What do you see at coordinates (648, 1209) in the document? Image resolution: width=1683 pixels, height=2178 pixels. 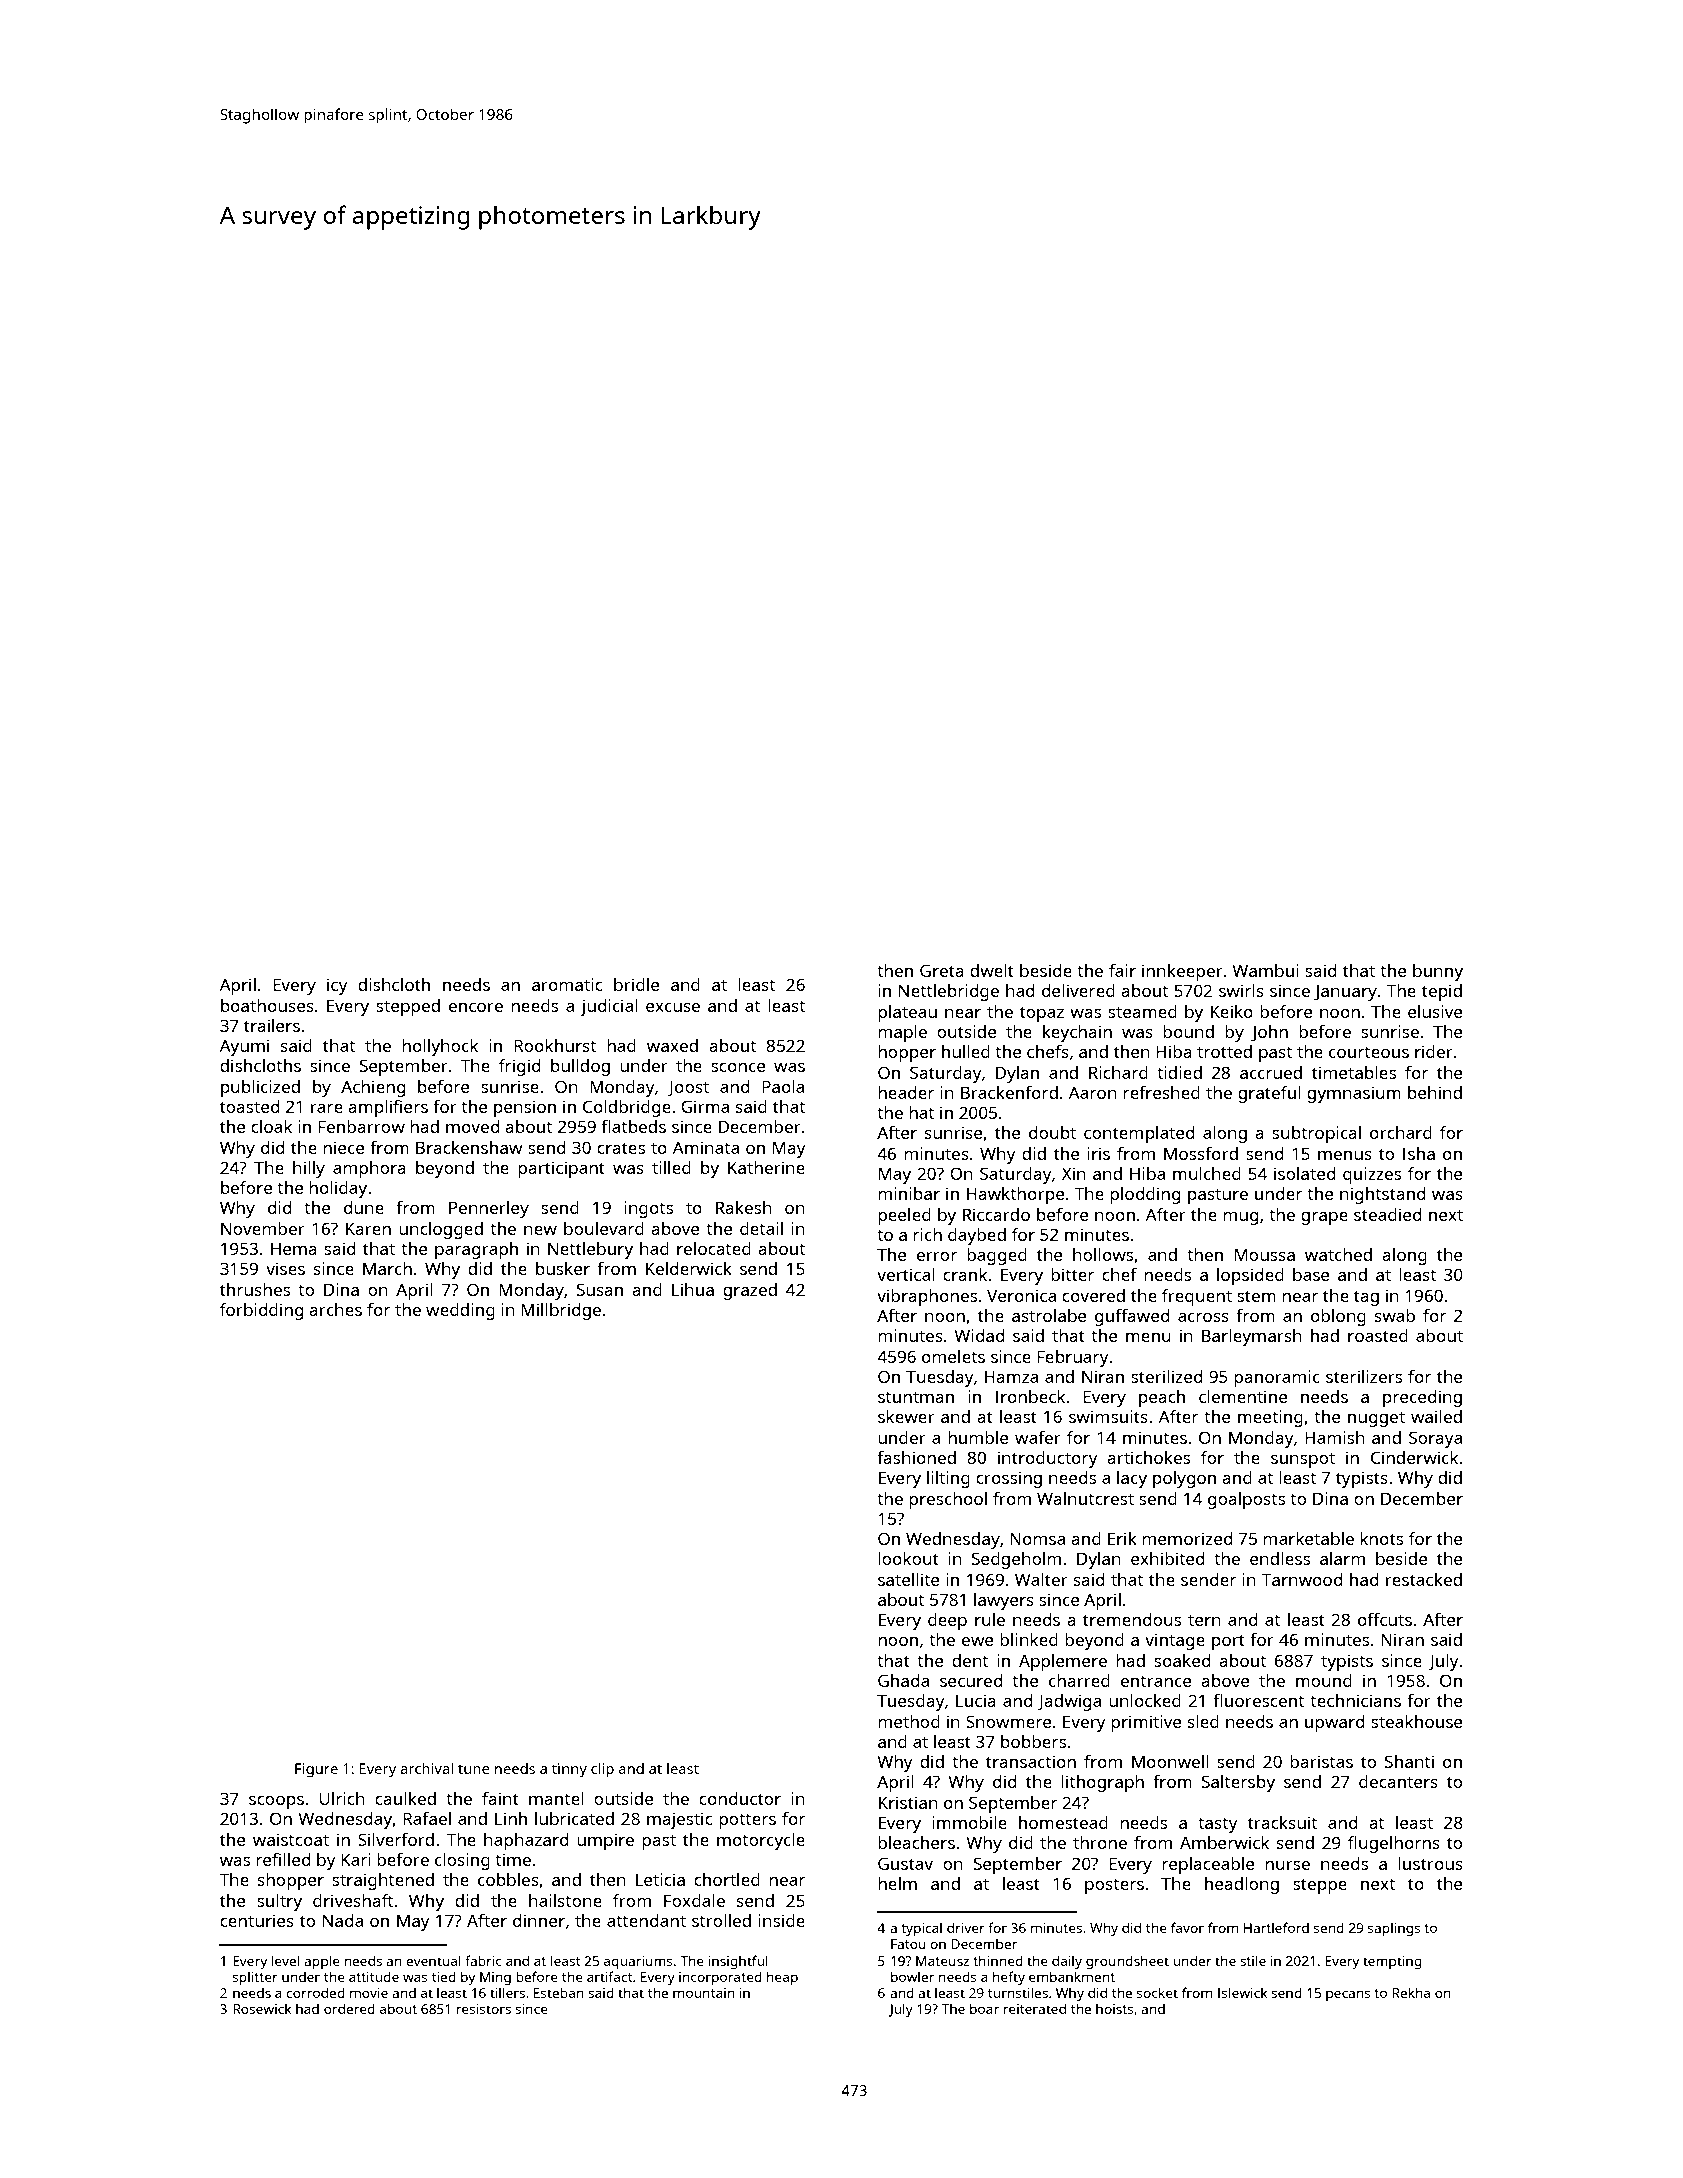 I see `ingots` at bounding box center [648, 1209].
